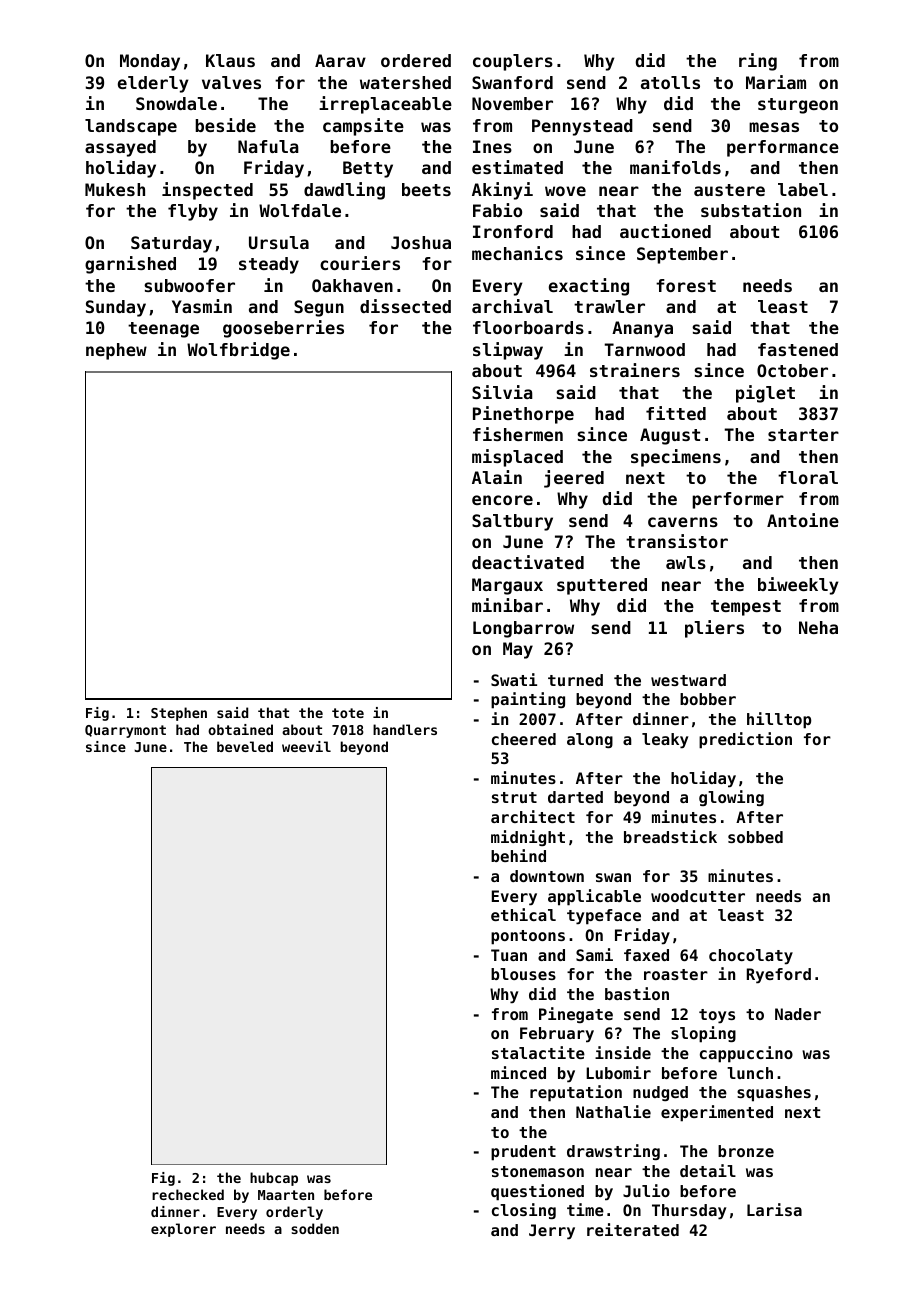 This page has width=924, height=1308. Describe the element at coordinates (207, 191) in the page. I see `inspected` at that location.
